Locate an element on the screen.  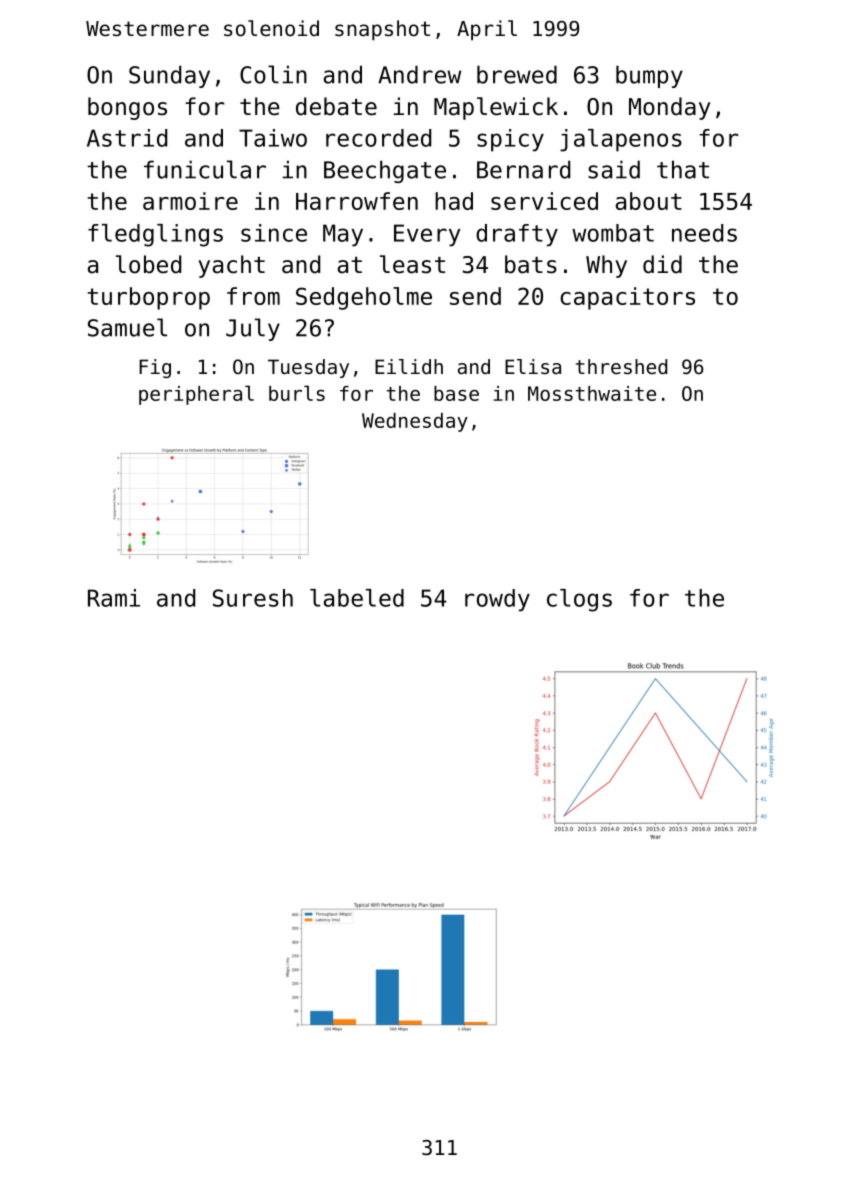
bumpy is located at coordinates (649, 76).
